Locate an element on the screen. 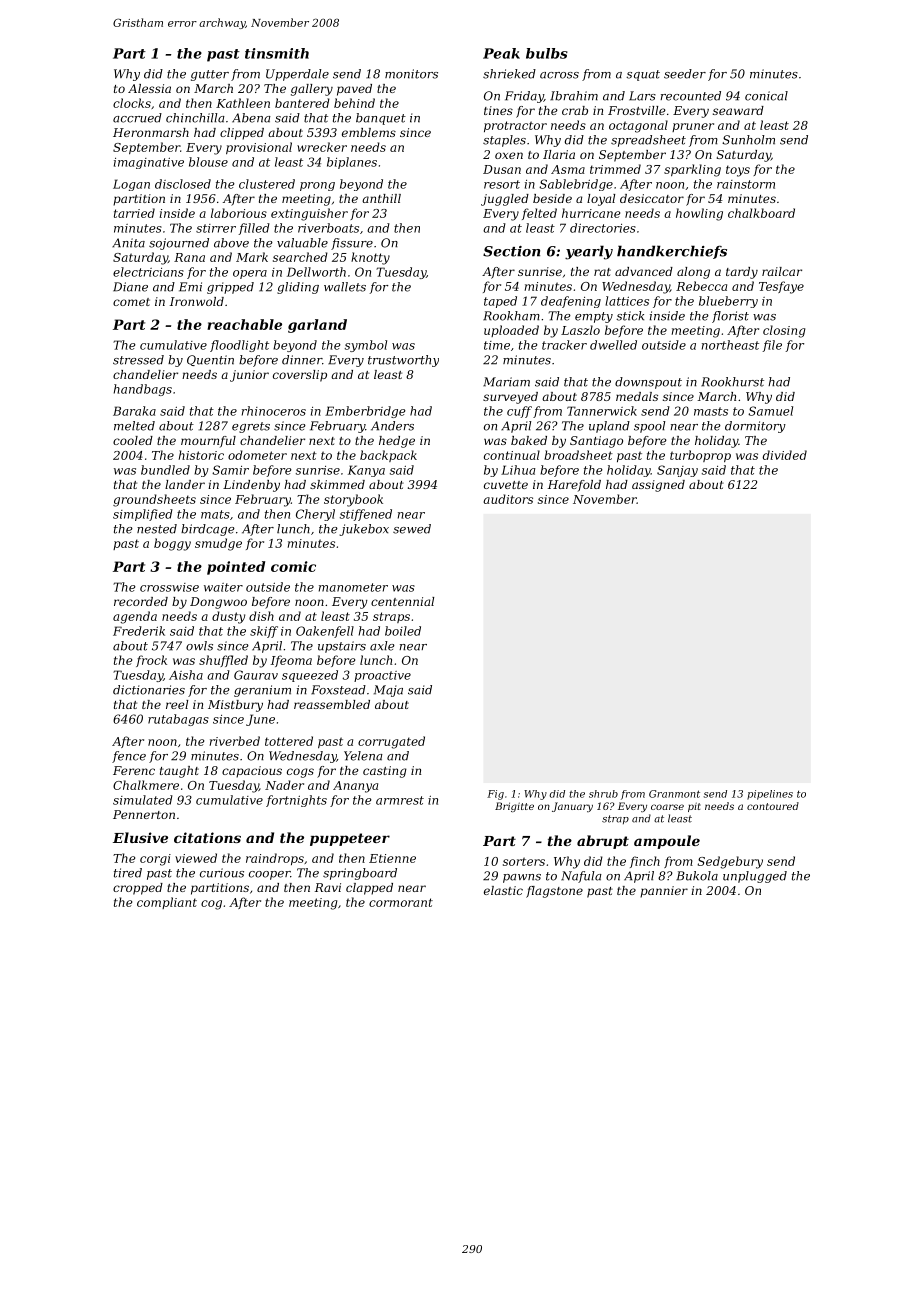 The width and height of the screenshot is (924, 1308). fence is located at coordinates (129, 757).
